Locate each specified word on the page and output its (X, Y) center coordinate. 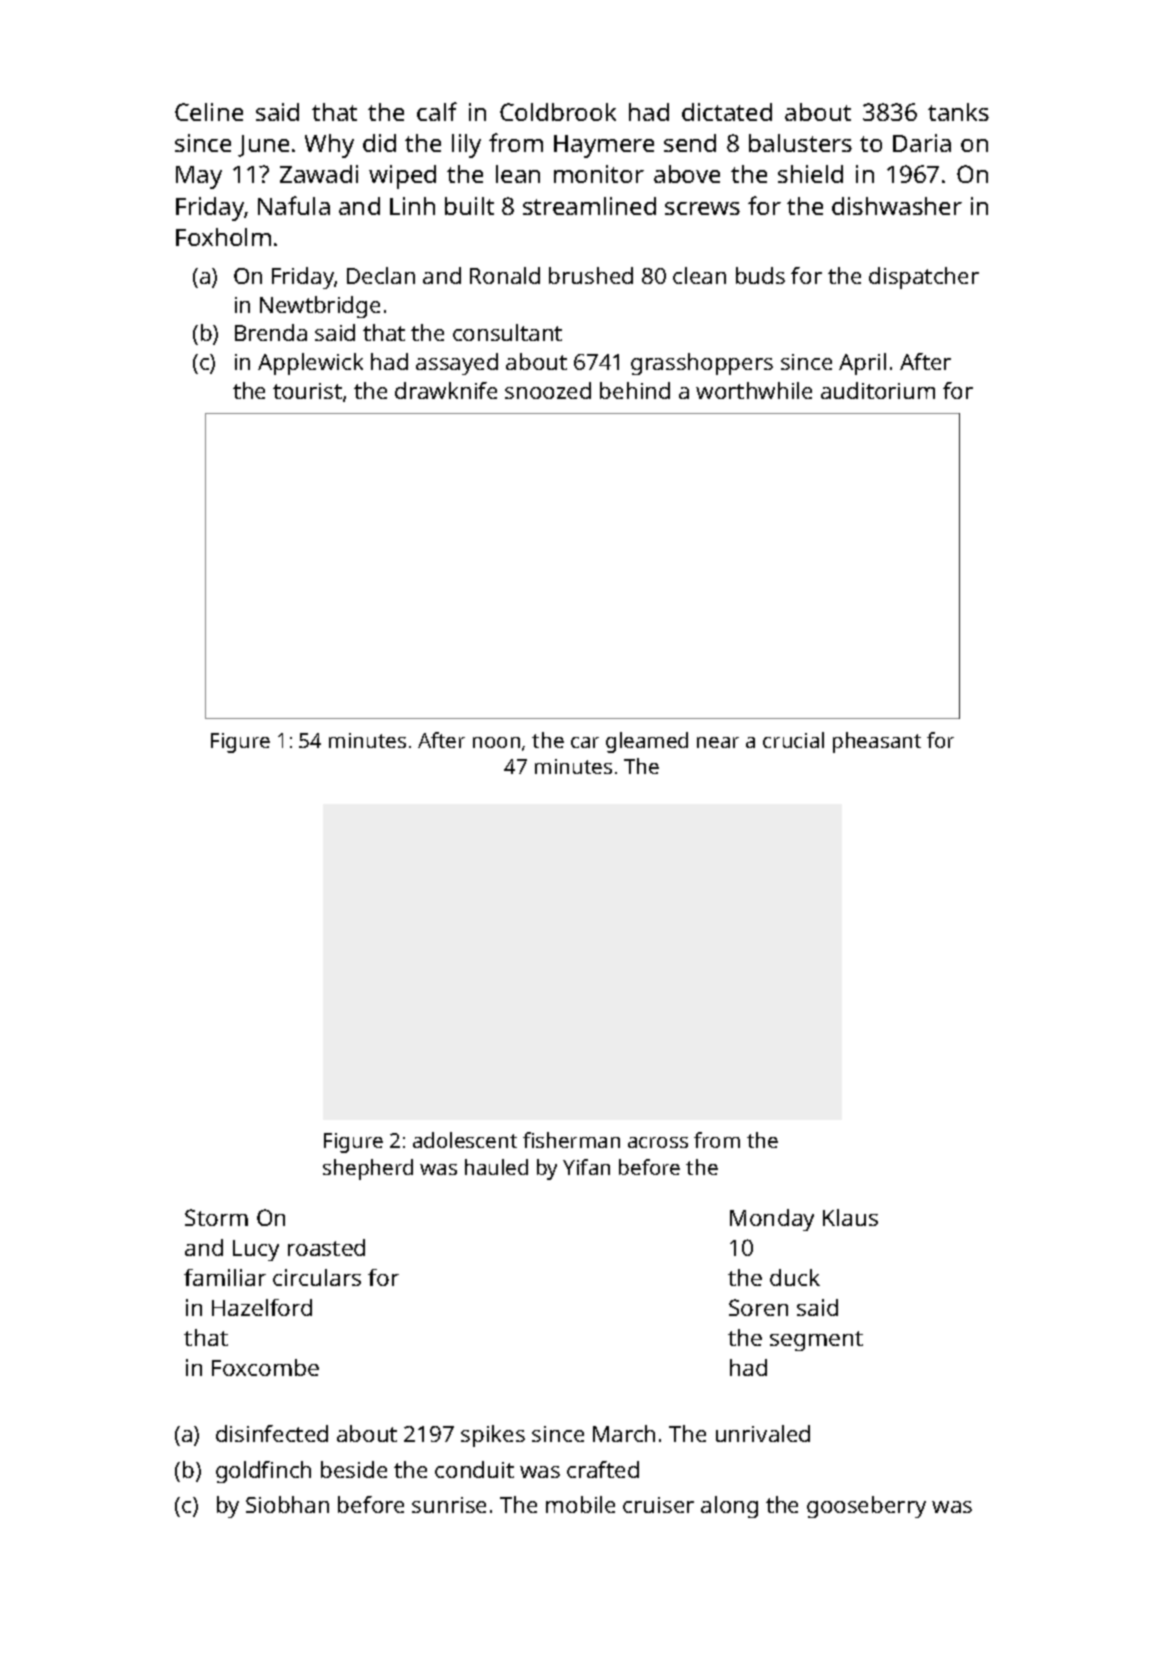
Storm (216, 1217)
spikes (493, 1436)
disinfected (272, 1433)
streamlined (589, 206)
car (585, 742)
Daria (922, 143)
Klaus (850, 1217)
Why (329, 146)
